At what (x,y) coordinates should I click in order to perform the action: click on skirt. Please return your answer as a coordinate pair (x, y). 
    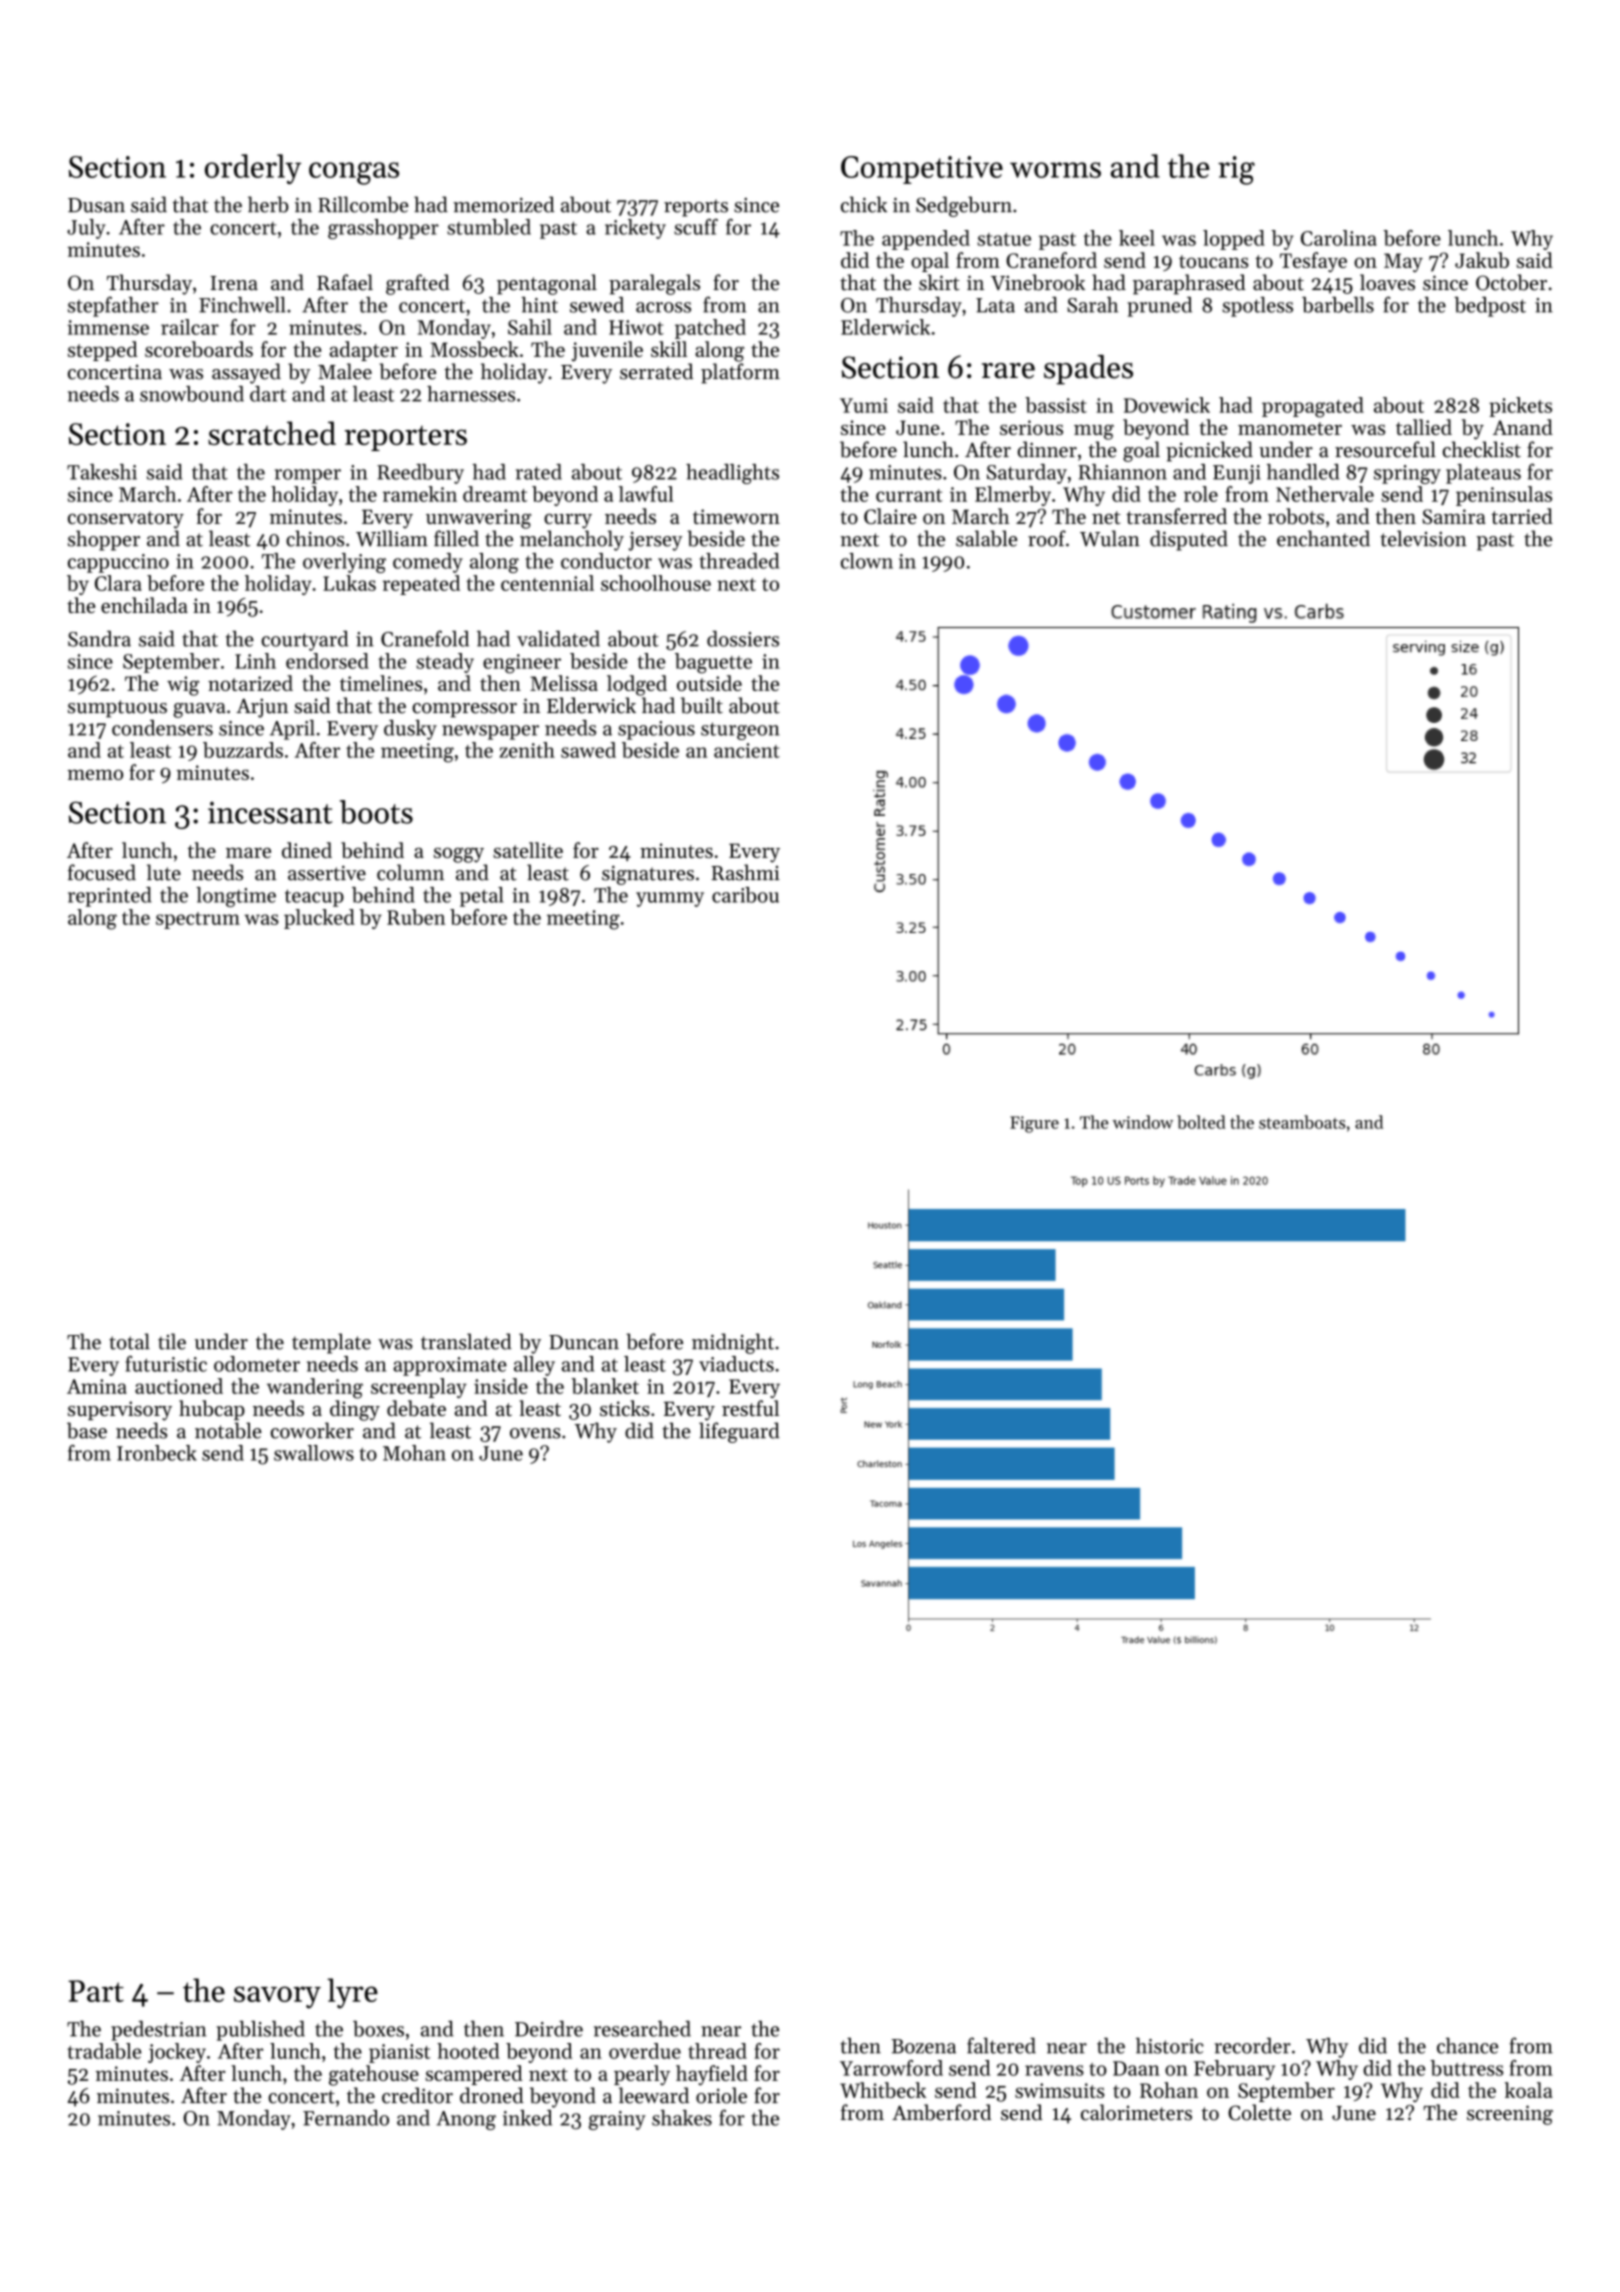
    Looking at the image, I should click on (939, 282).
